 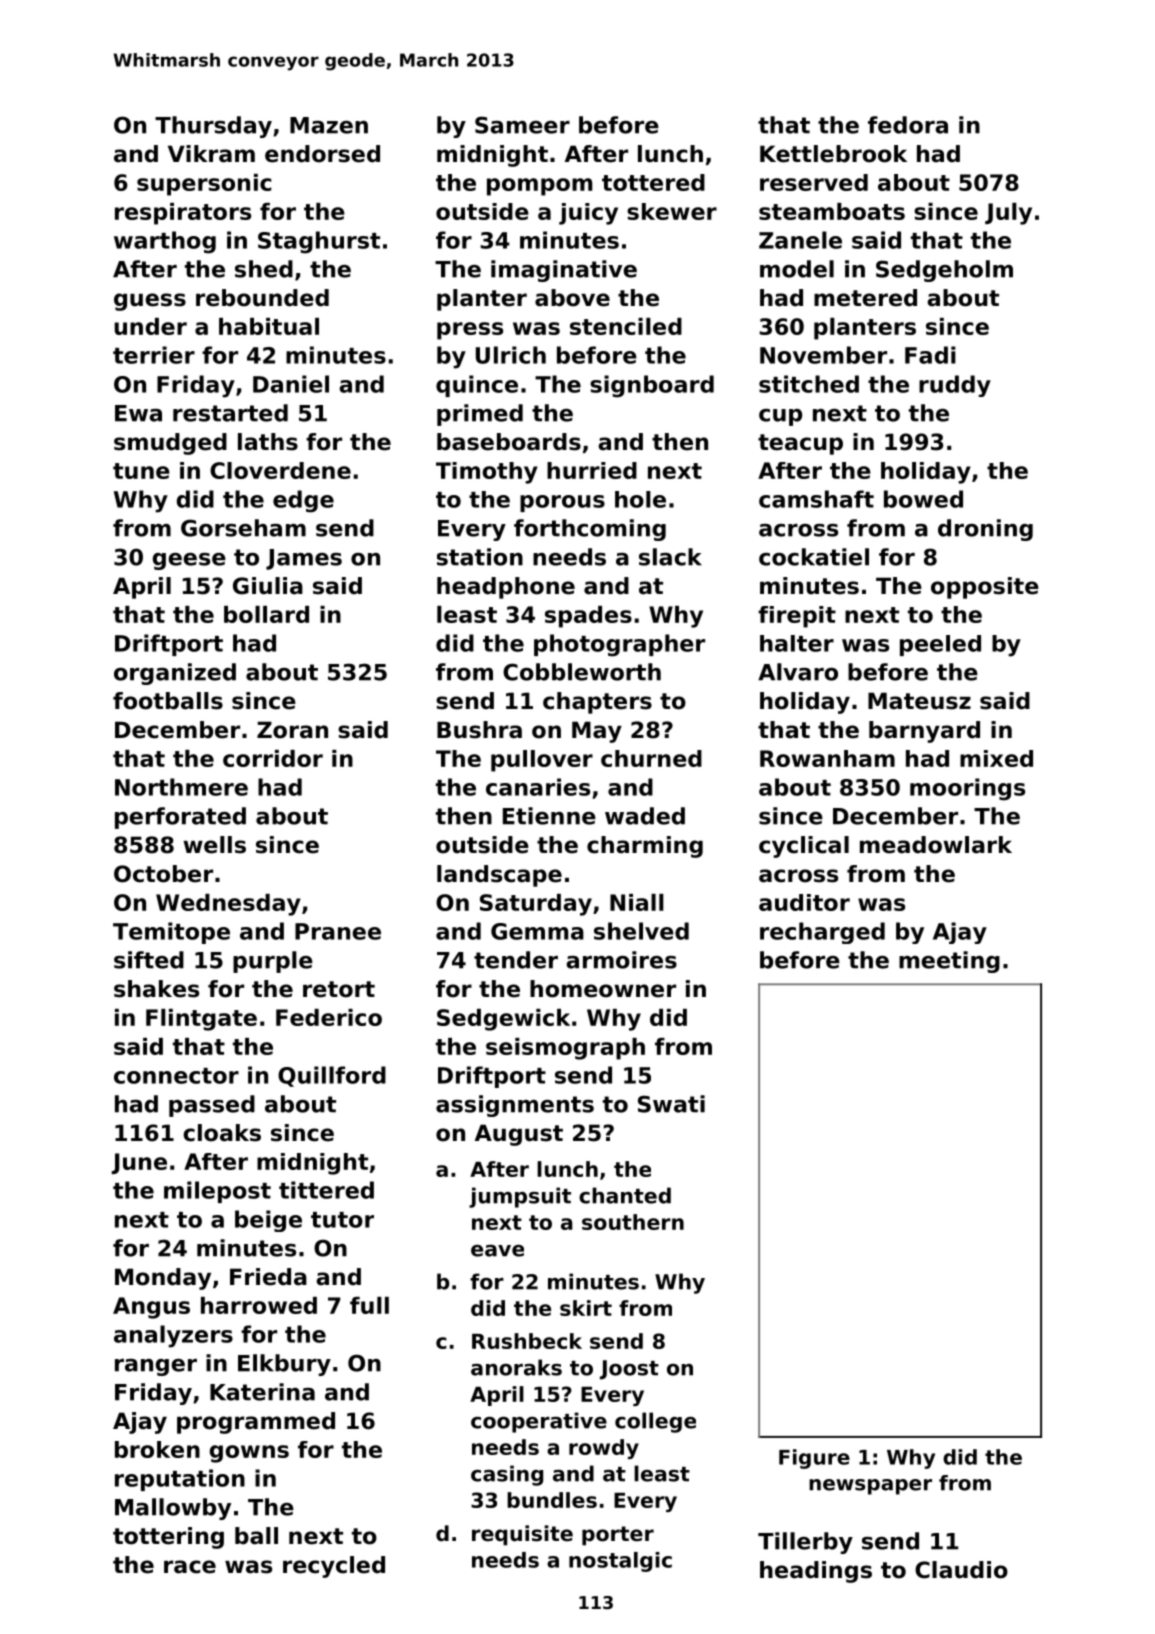 What do you see at coordinates (519, 1135) in the screenshot?
I see `August` at bounding box center [519, 1135].
